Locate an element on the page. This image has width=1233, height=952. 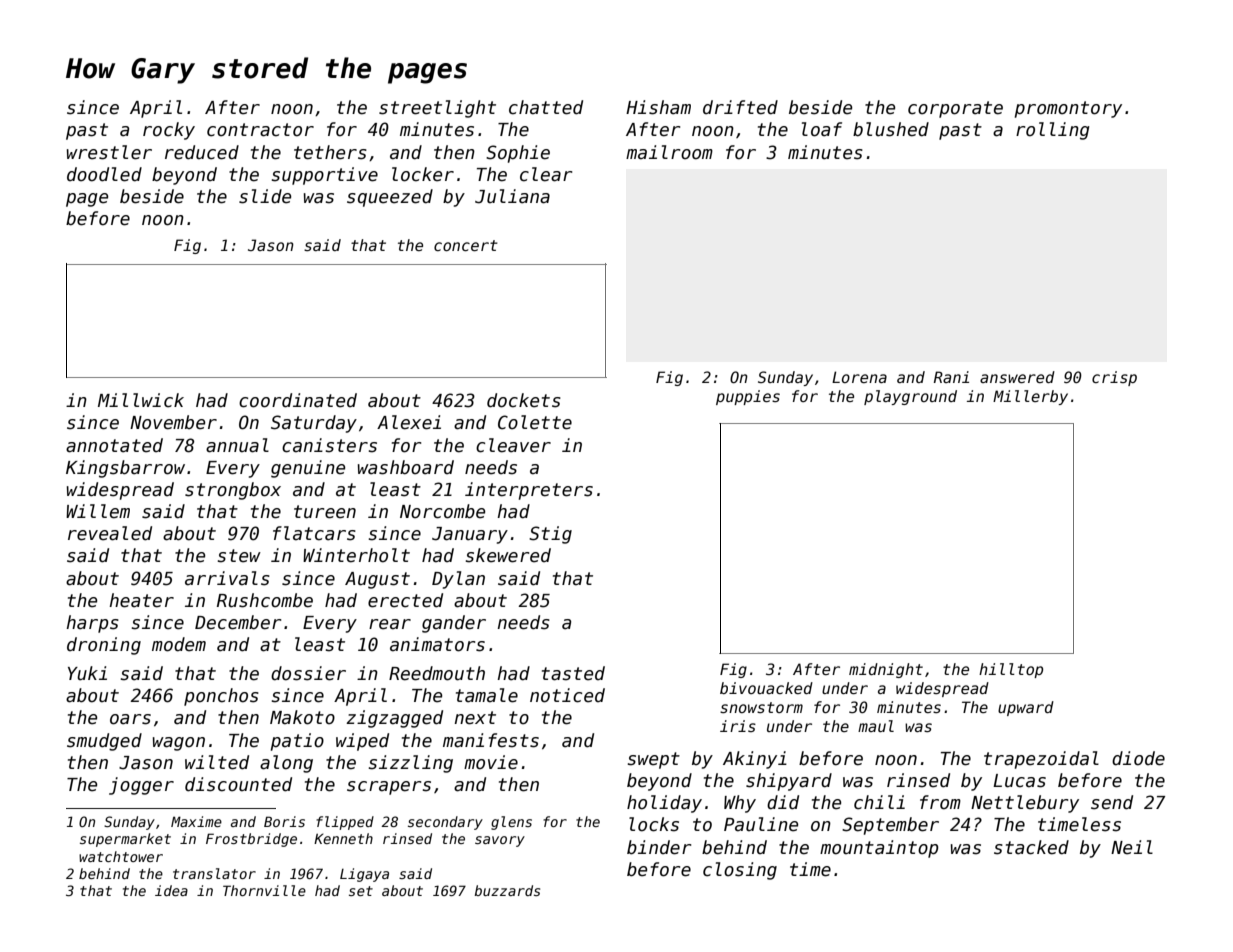
strongbox is located at coordinates (233, 491).
